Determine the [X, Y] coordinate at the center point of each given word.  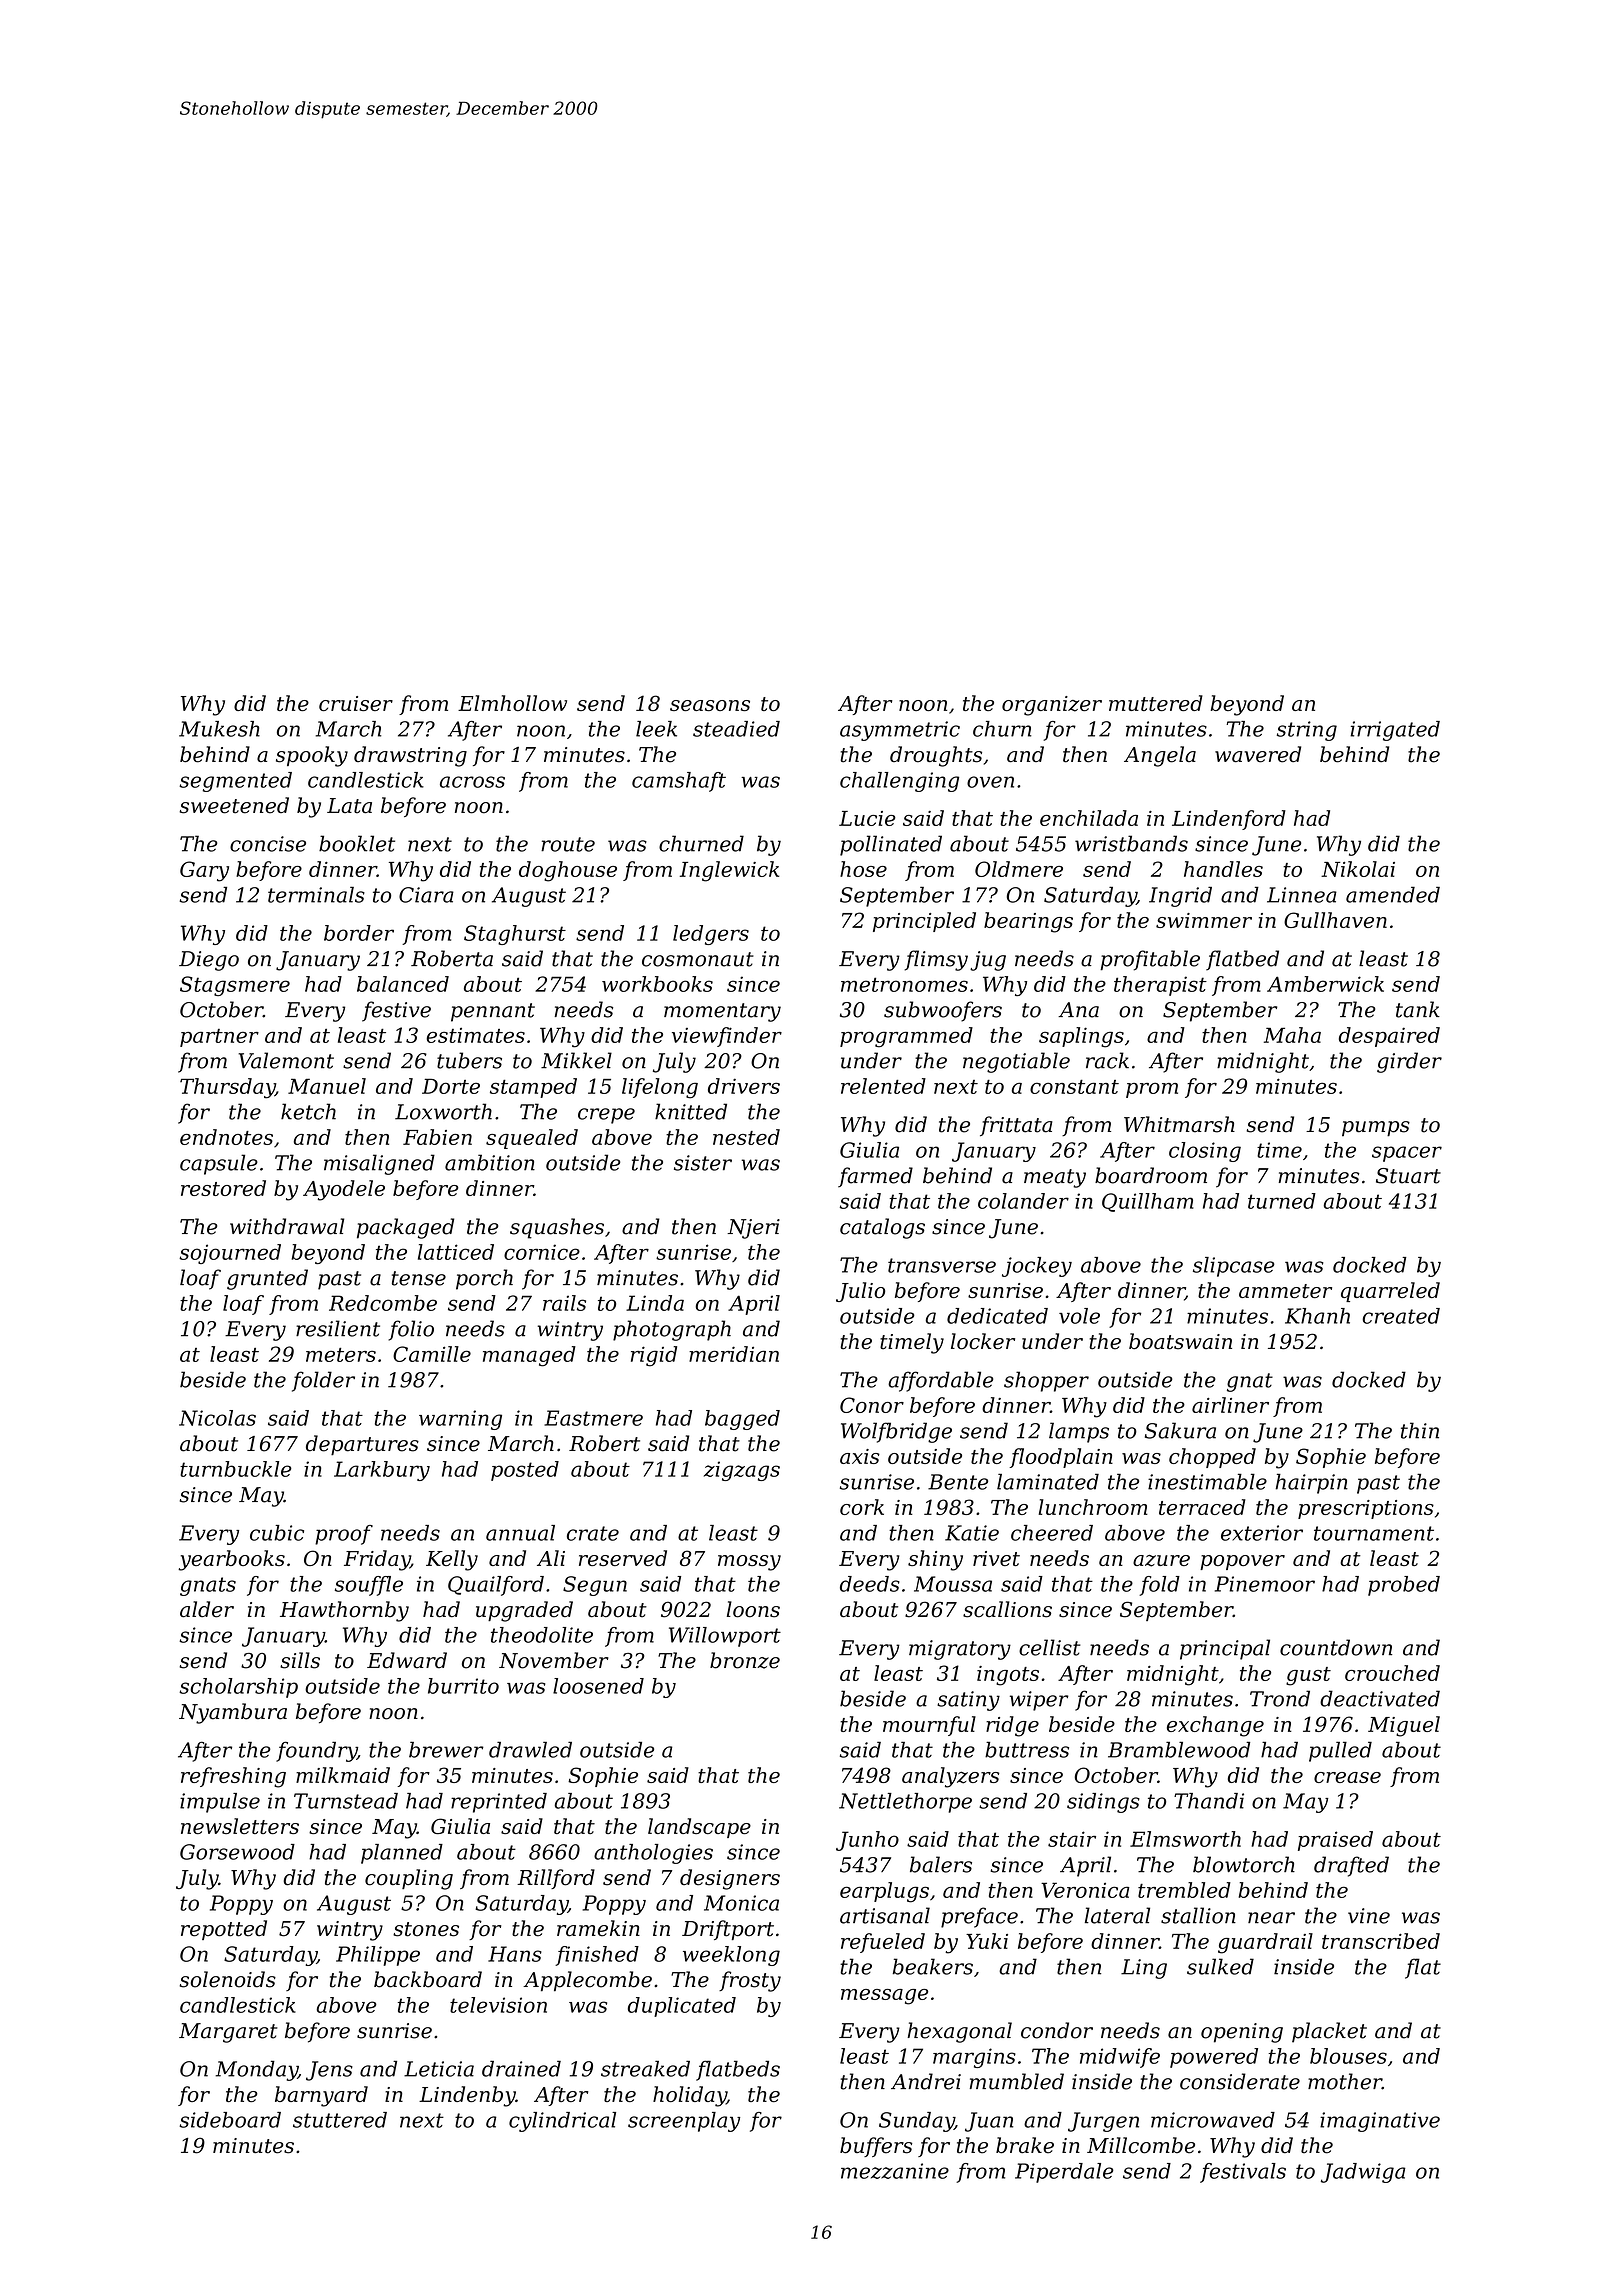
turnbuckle [236, 1469]
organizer [1052, 706]
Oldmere [1019, 869]
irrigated [1395, 731]
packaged [405, 1228]
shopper [1046, 1381]
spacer [1407, 1154]
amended [1393, 894]
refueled [883, 1943]
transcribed [1381, 1941]
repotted [224, 1930]
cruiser [356, 703]
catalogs [882, 1228]
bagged [742, 1420]
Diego [209, 961]
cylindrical [562, 2122]
